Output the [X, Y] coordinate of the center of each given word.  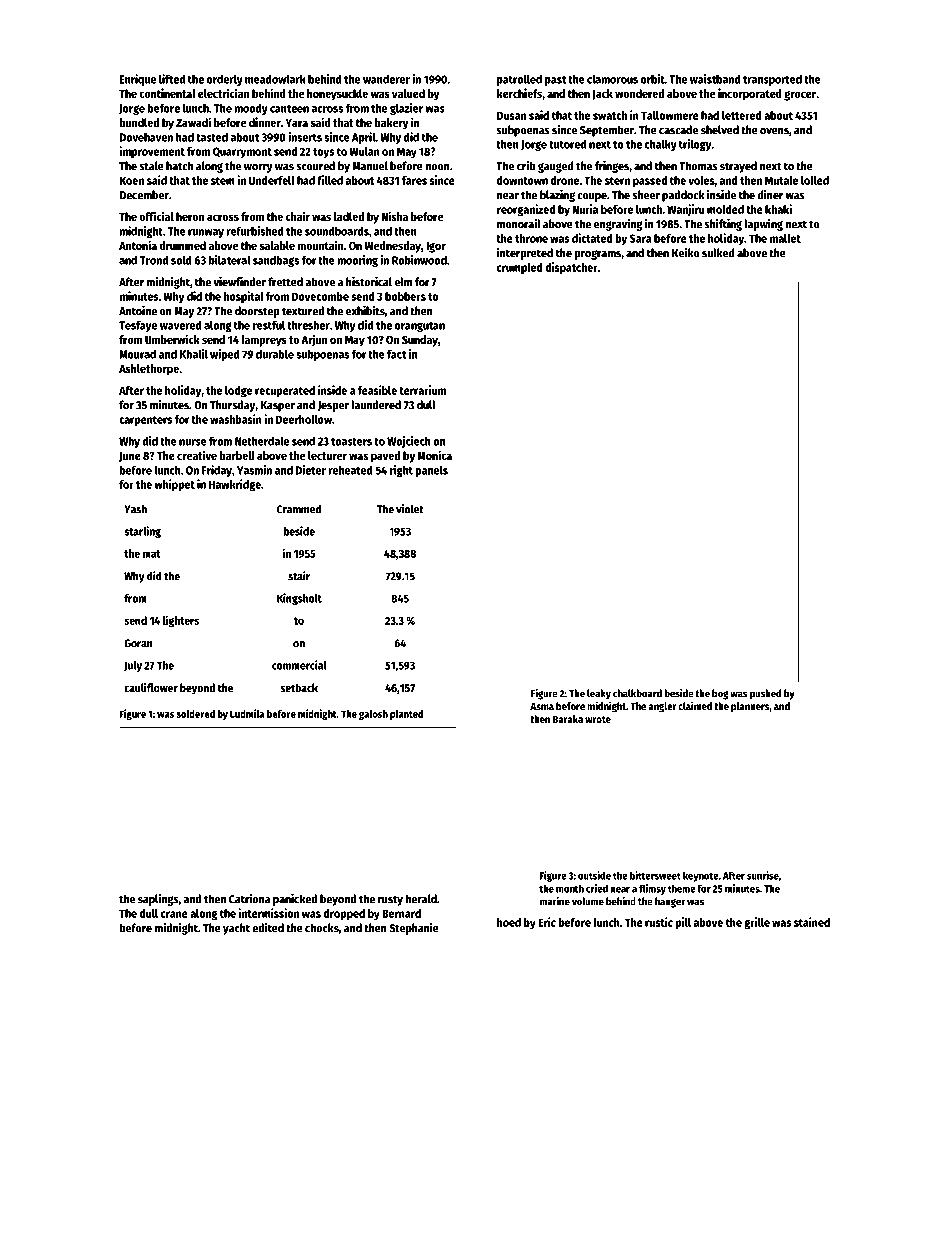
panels [431, 471]
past [555, 81]
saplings [158, 900]
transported [772, 80]
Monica [434, 455]
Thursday [232, 406]
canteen [289, 109]
